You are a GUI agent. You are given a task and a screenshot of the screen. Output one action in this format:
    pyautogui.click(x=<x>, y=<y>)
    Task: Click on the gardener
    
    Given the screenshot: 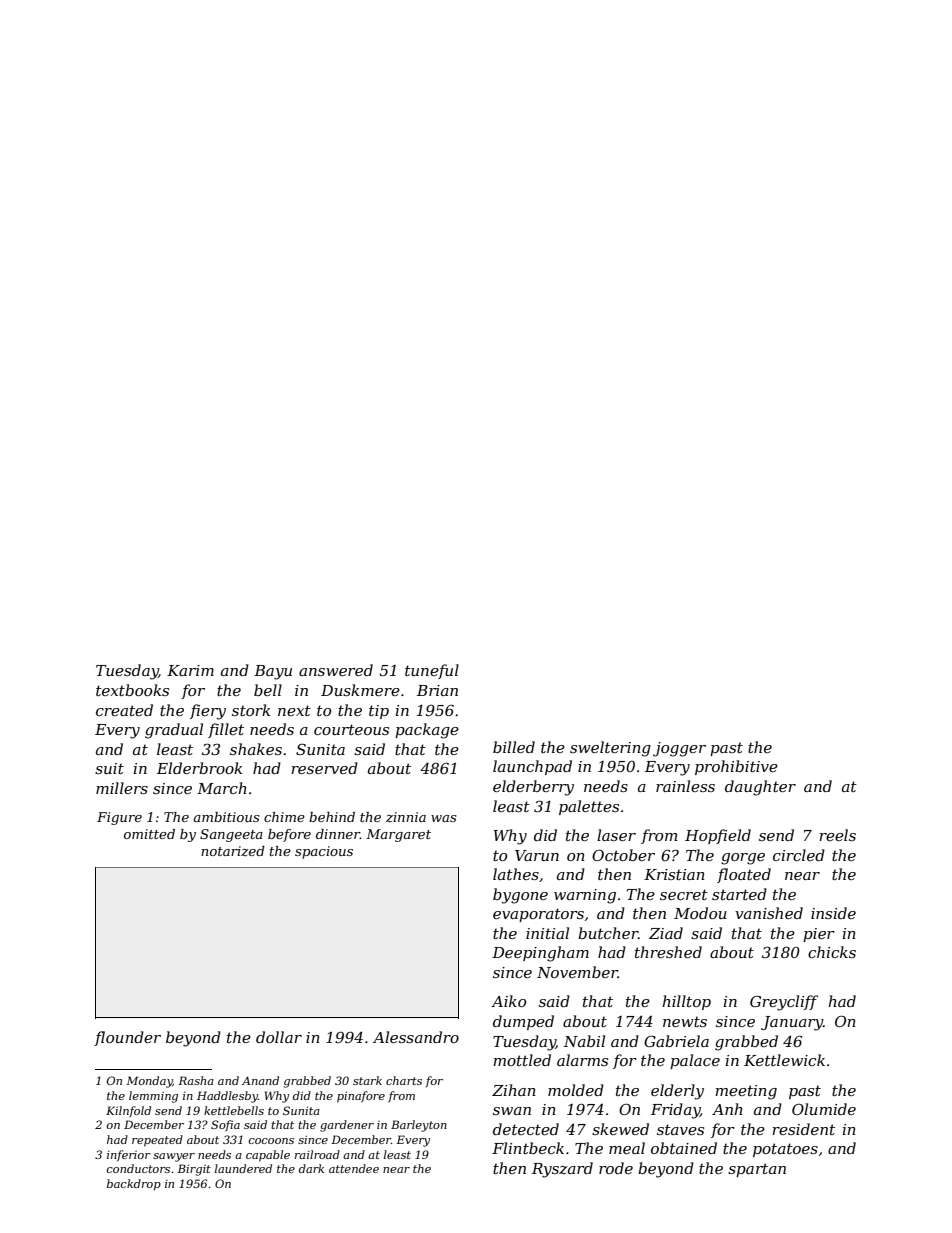 What is the action you would take?
    pyautogui.click(x=347, y=1126)
